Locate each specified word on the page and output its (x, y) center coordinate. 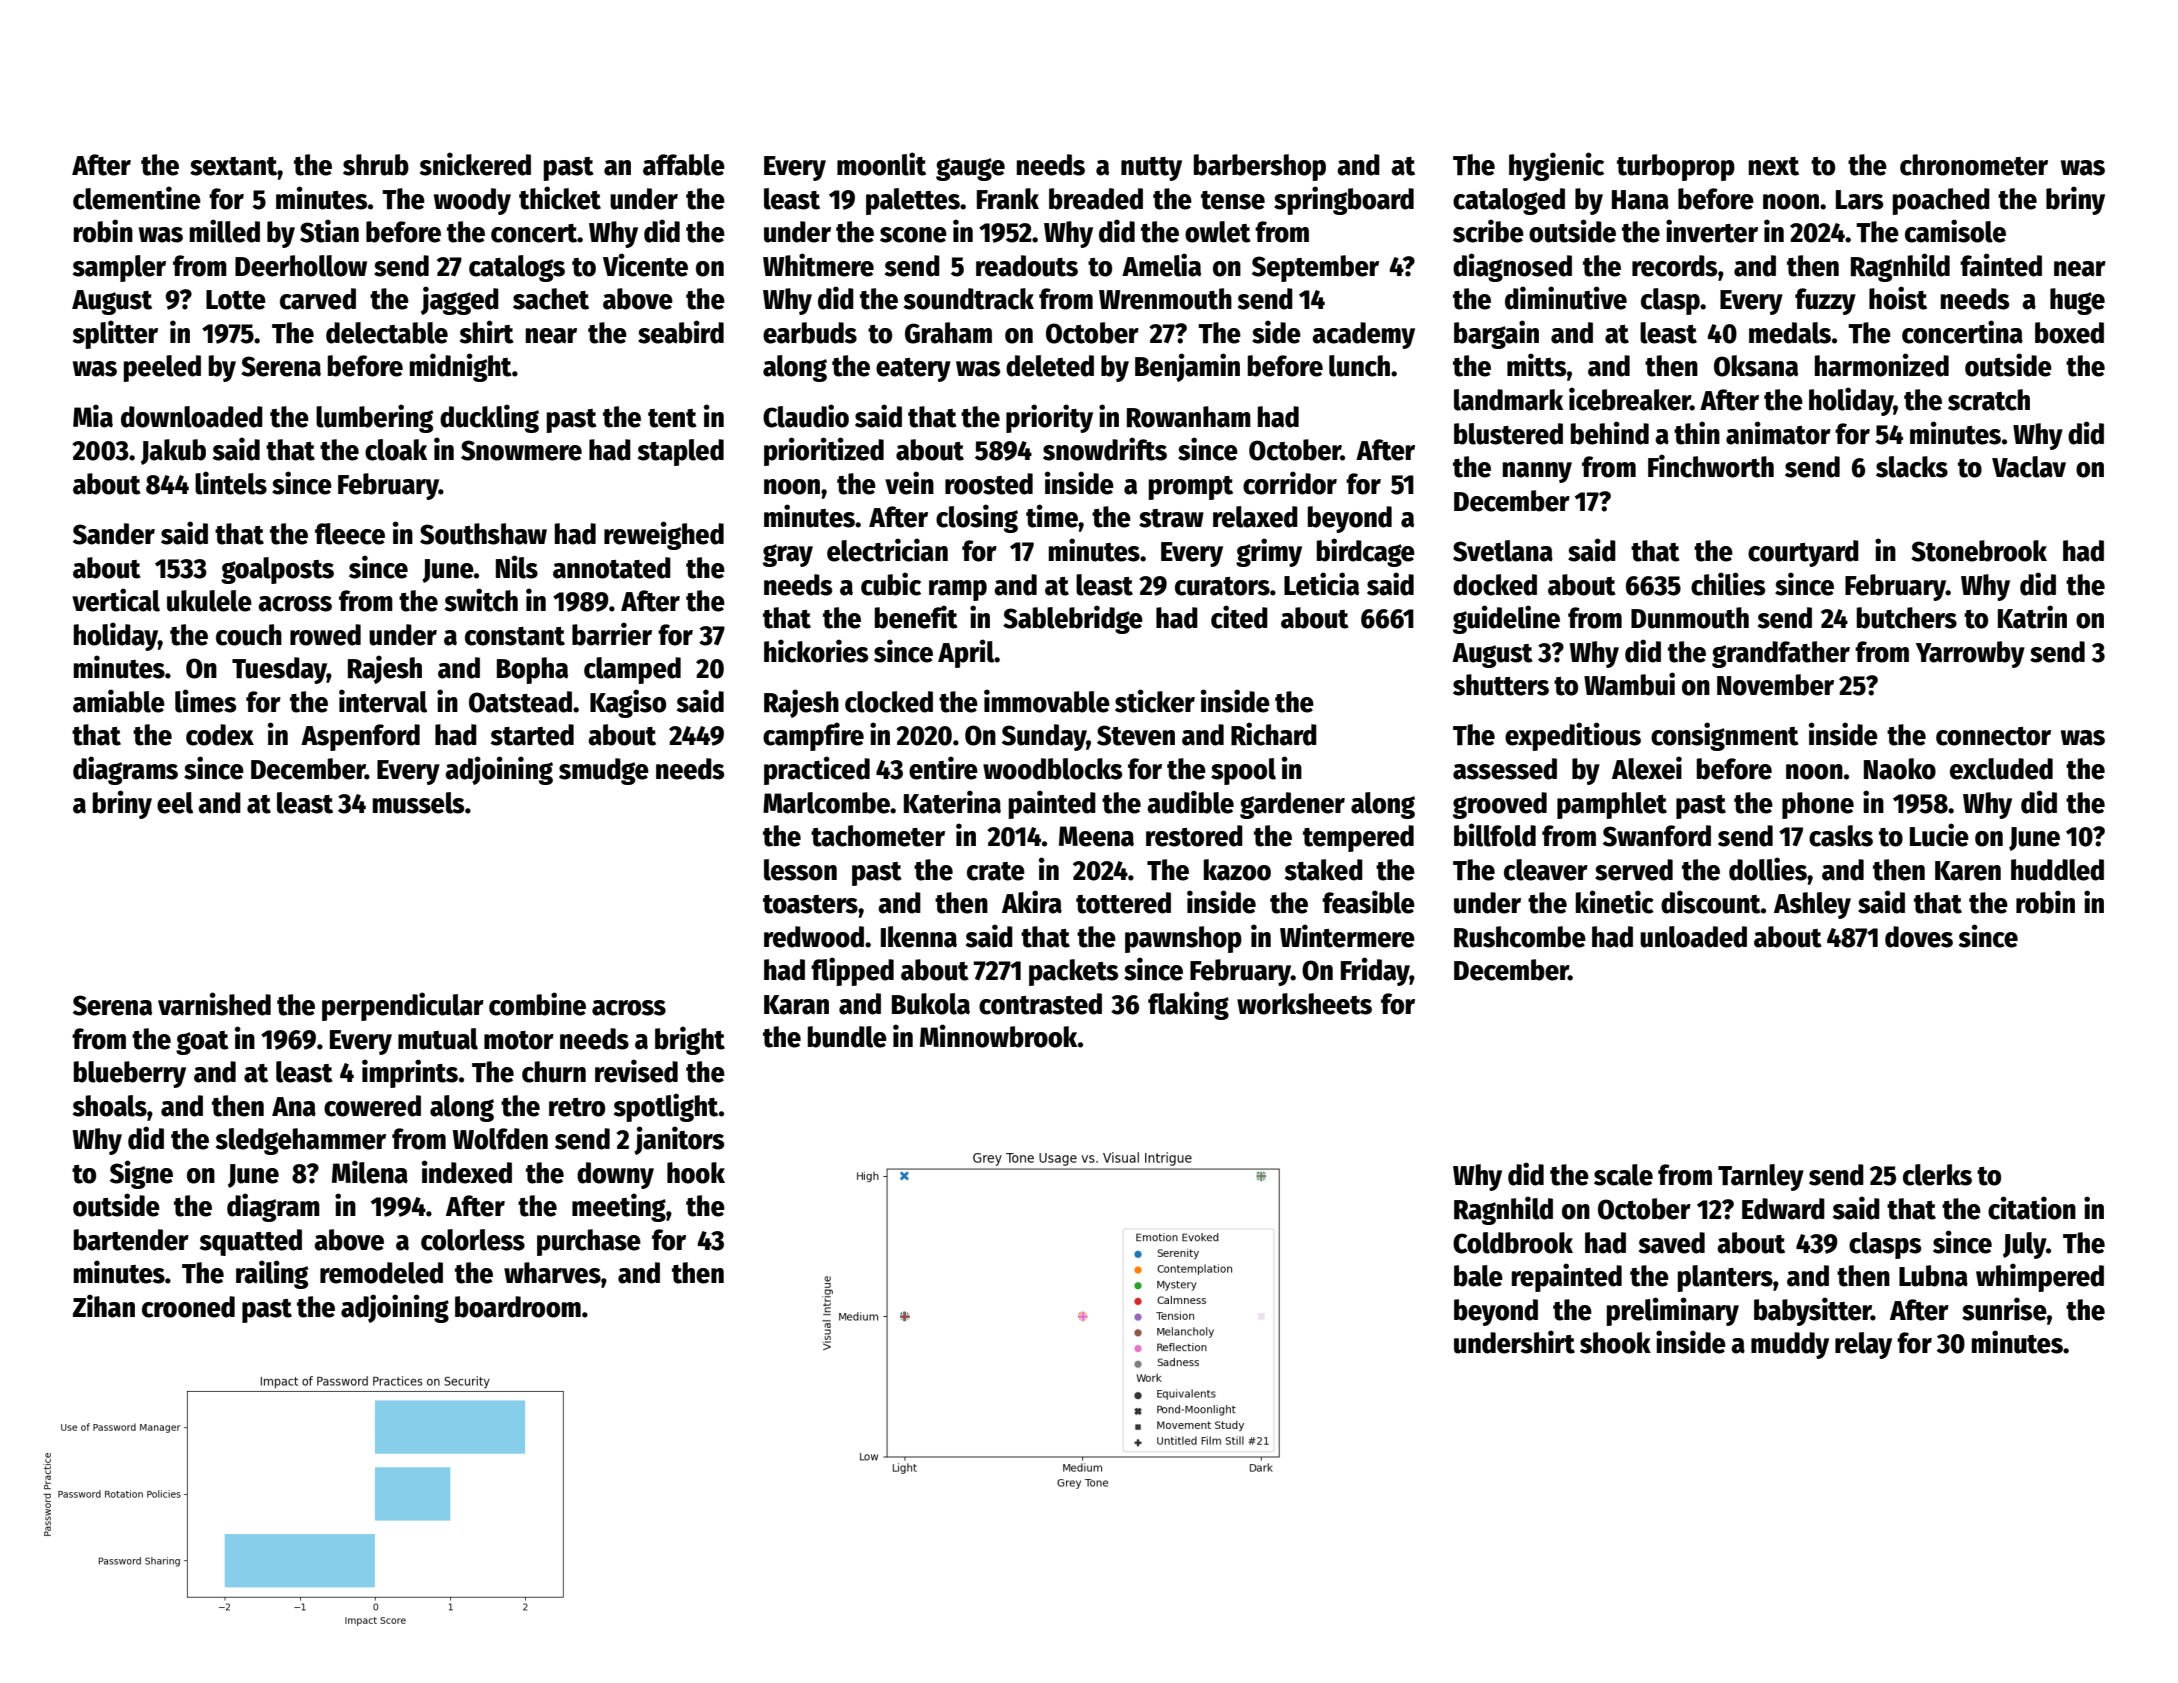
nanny (1537, 472)
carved (318, 299)
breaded (1096, 199)
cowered (372, 1106)
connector (1993, 736)
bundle (847, 1037)
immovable (1047, 701)
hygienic (1556, 166)
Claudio (806, 416)
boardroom (518, 1307)
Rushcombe (1520, 937)
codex (220, 735)
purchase (589, 1242)
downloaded (192, 417)
